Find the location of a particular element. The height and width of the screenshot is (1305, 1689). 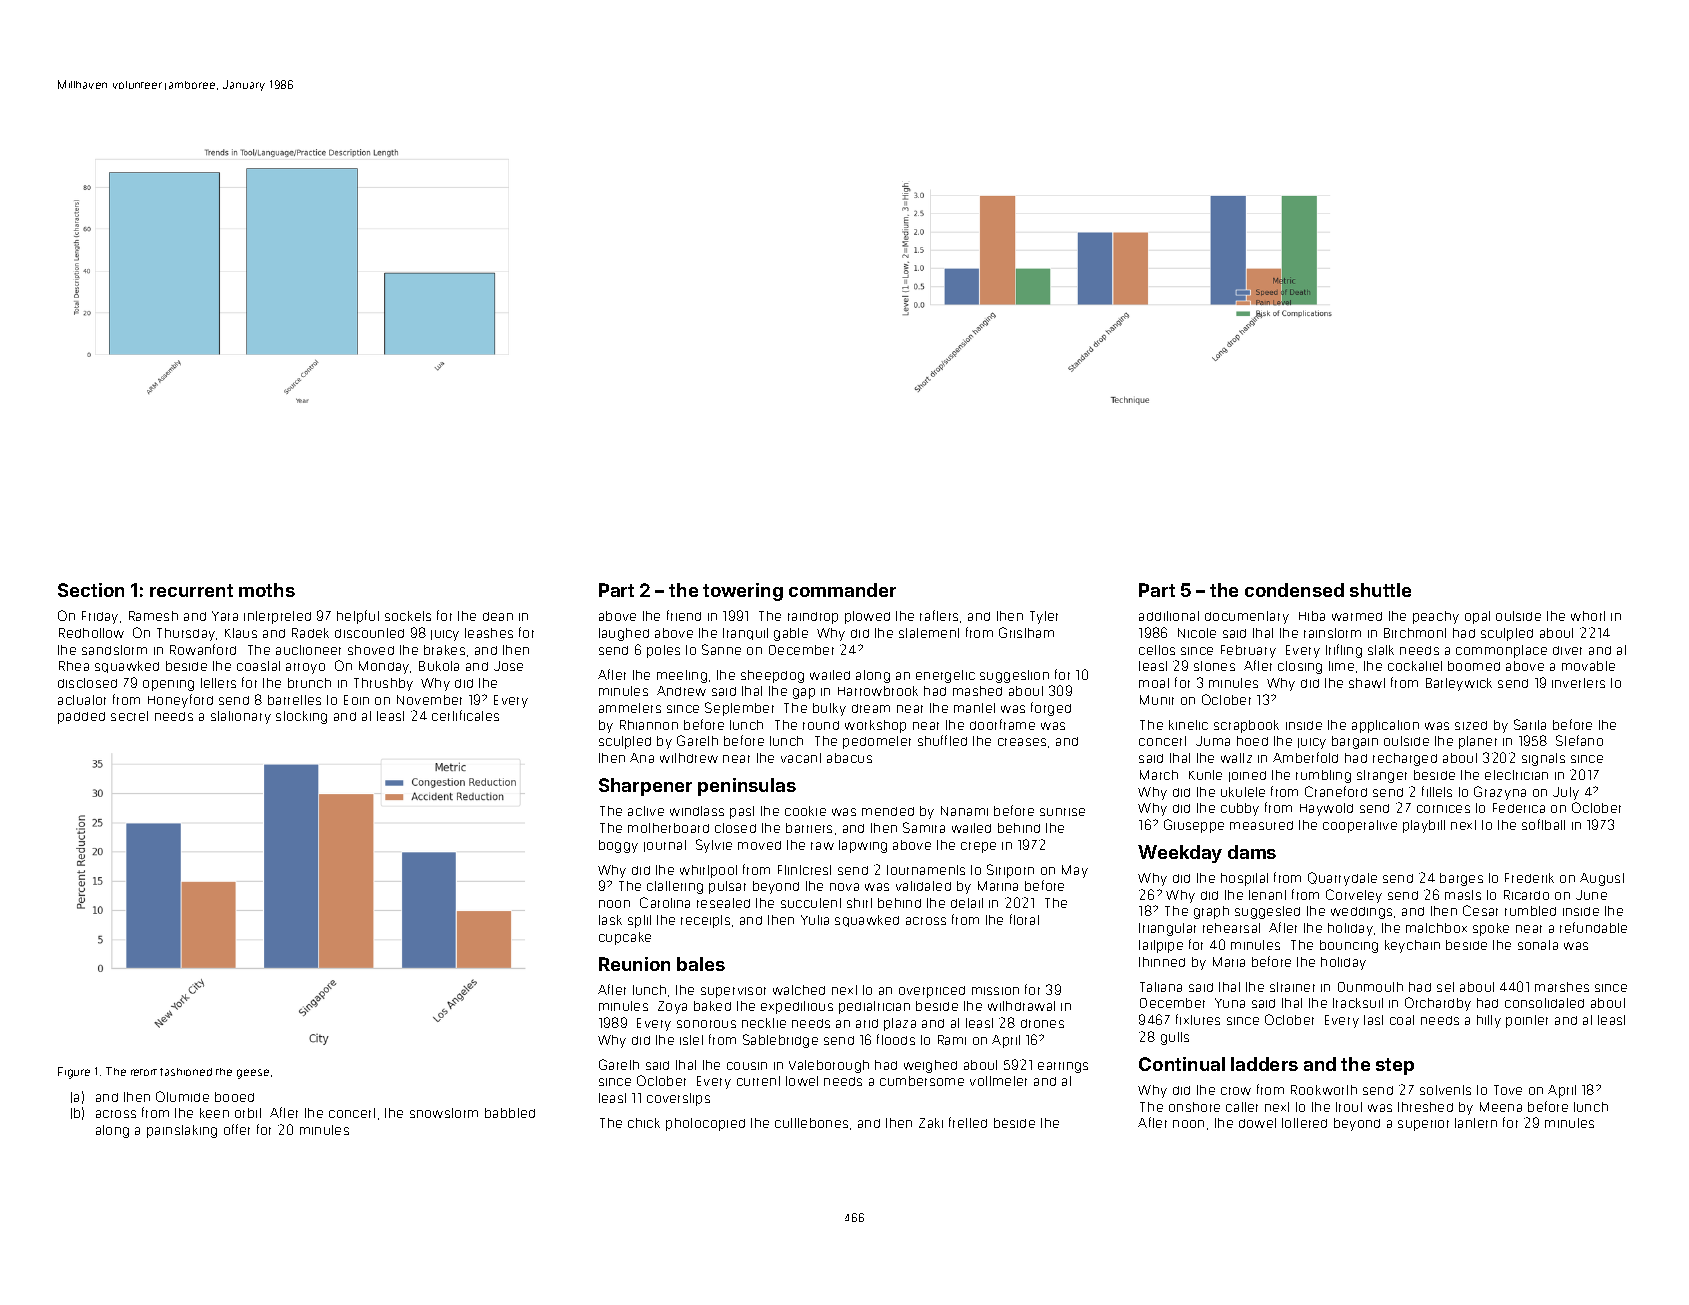

offer is located at coordinates (237, 1129).
